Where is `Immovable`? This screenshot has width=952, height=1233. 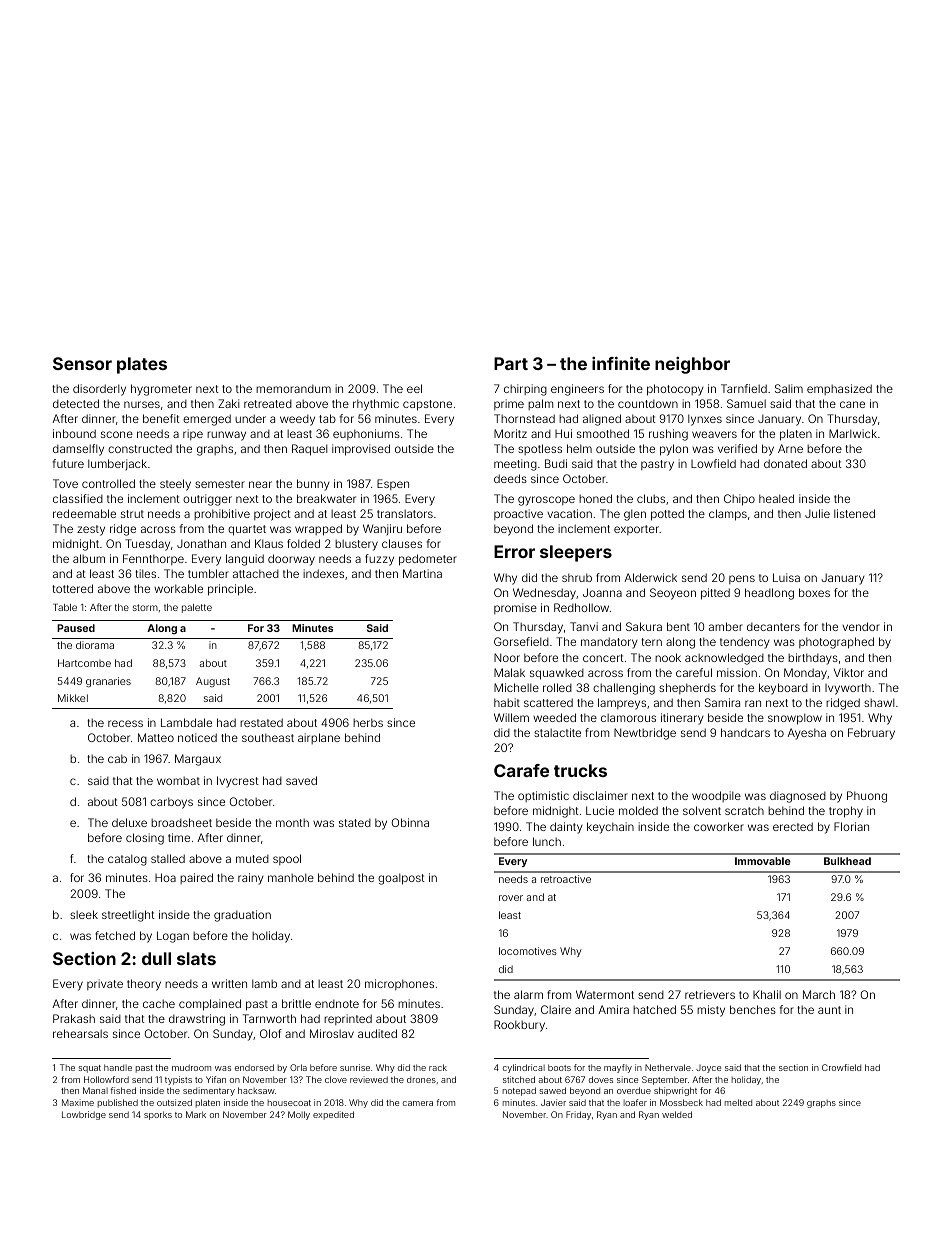 Immovable is located at coordinates (763, 861).
